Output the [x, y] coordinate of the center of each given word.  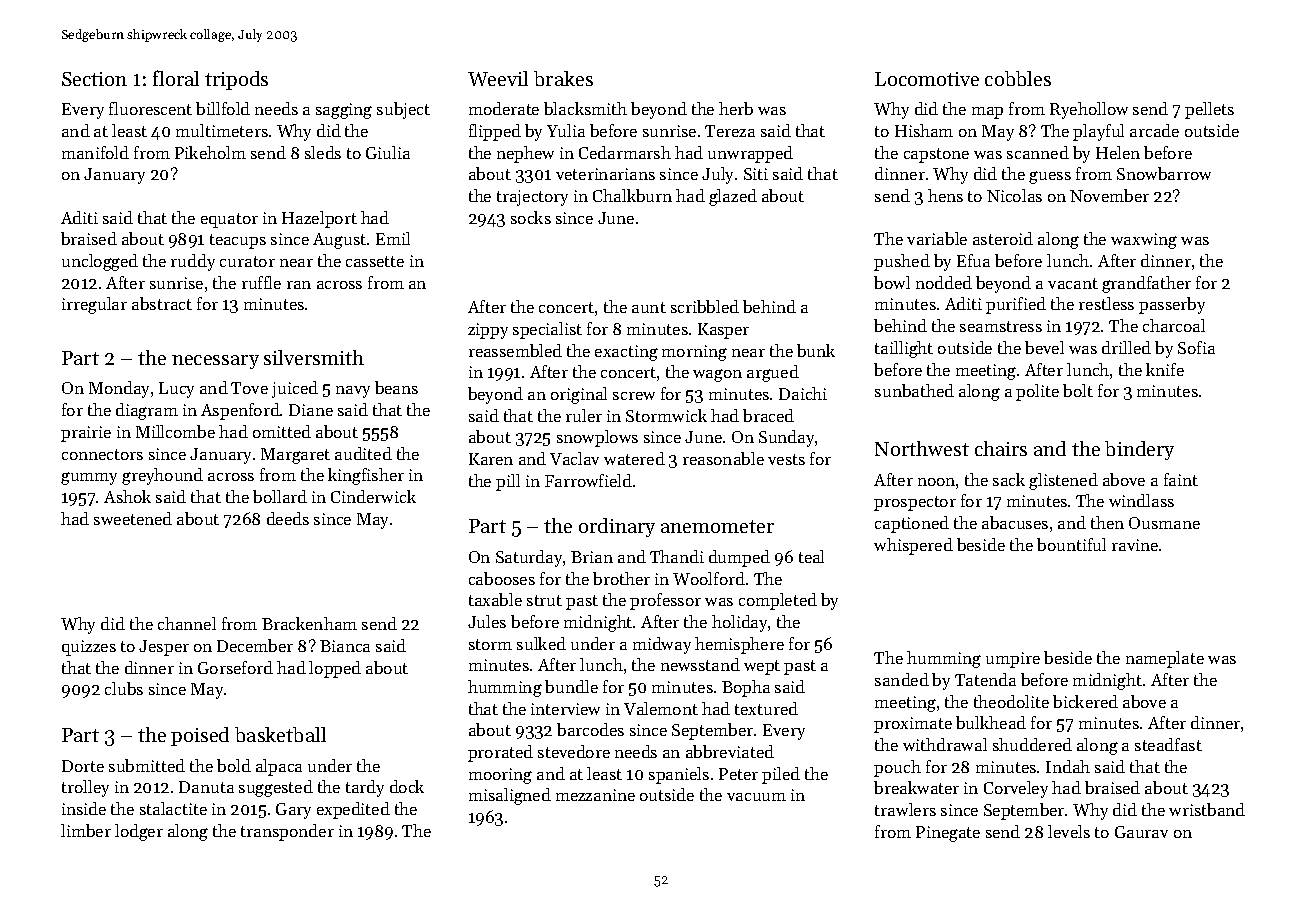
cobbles [1018, 78]
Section [94, 79]
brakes [563, 78]
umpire [1013, 660]
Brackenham [309, 623]
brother [621, 578]
